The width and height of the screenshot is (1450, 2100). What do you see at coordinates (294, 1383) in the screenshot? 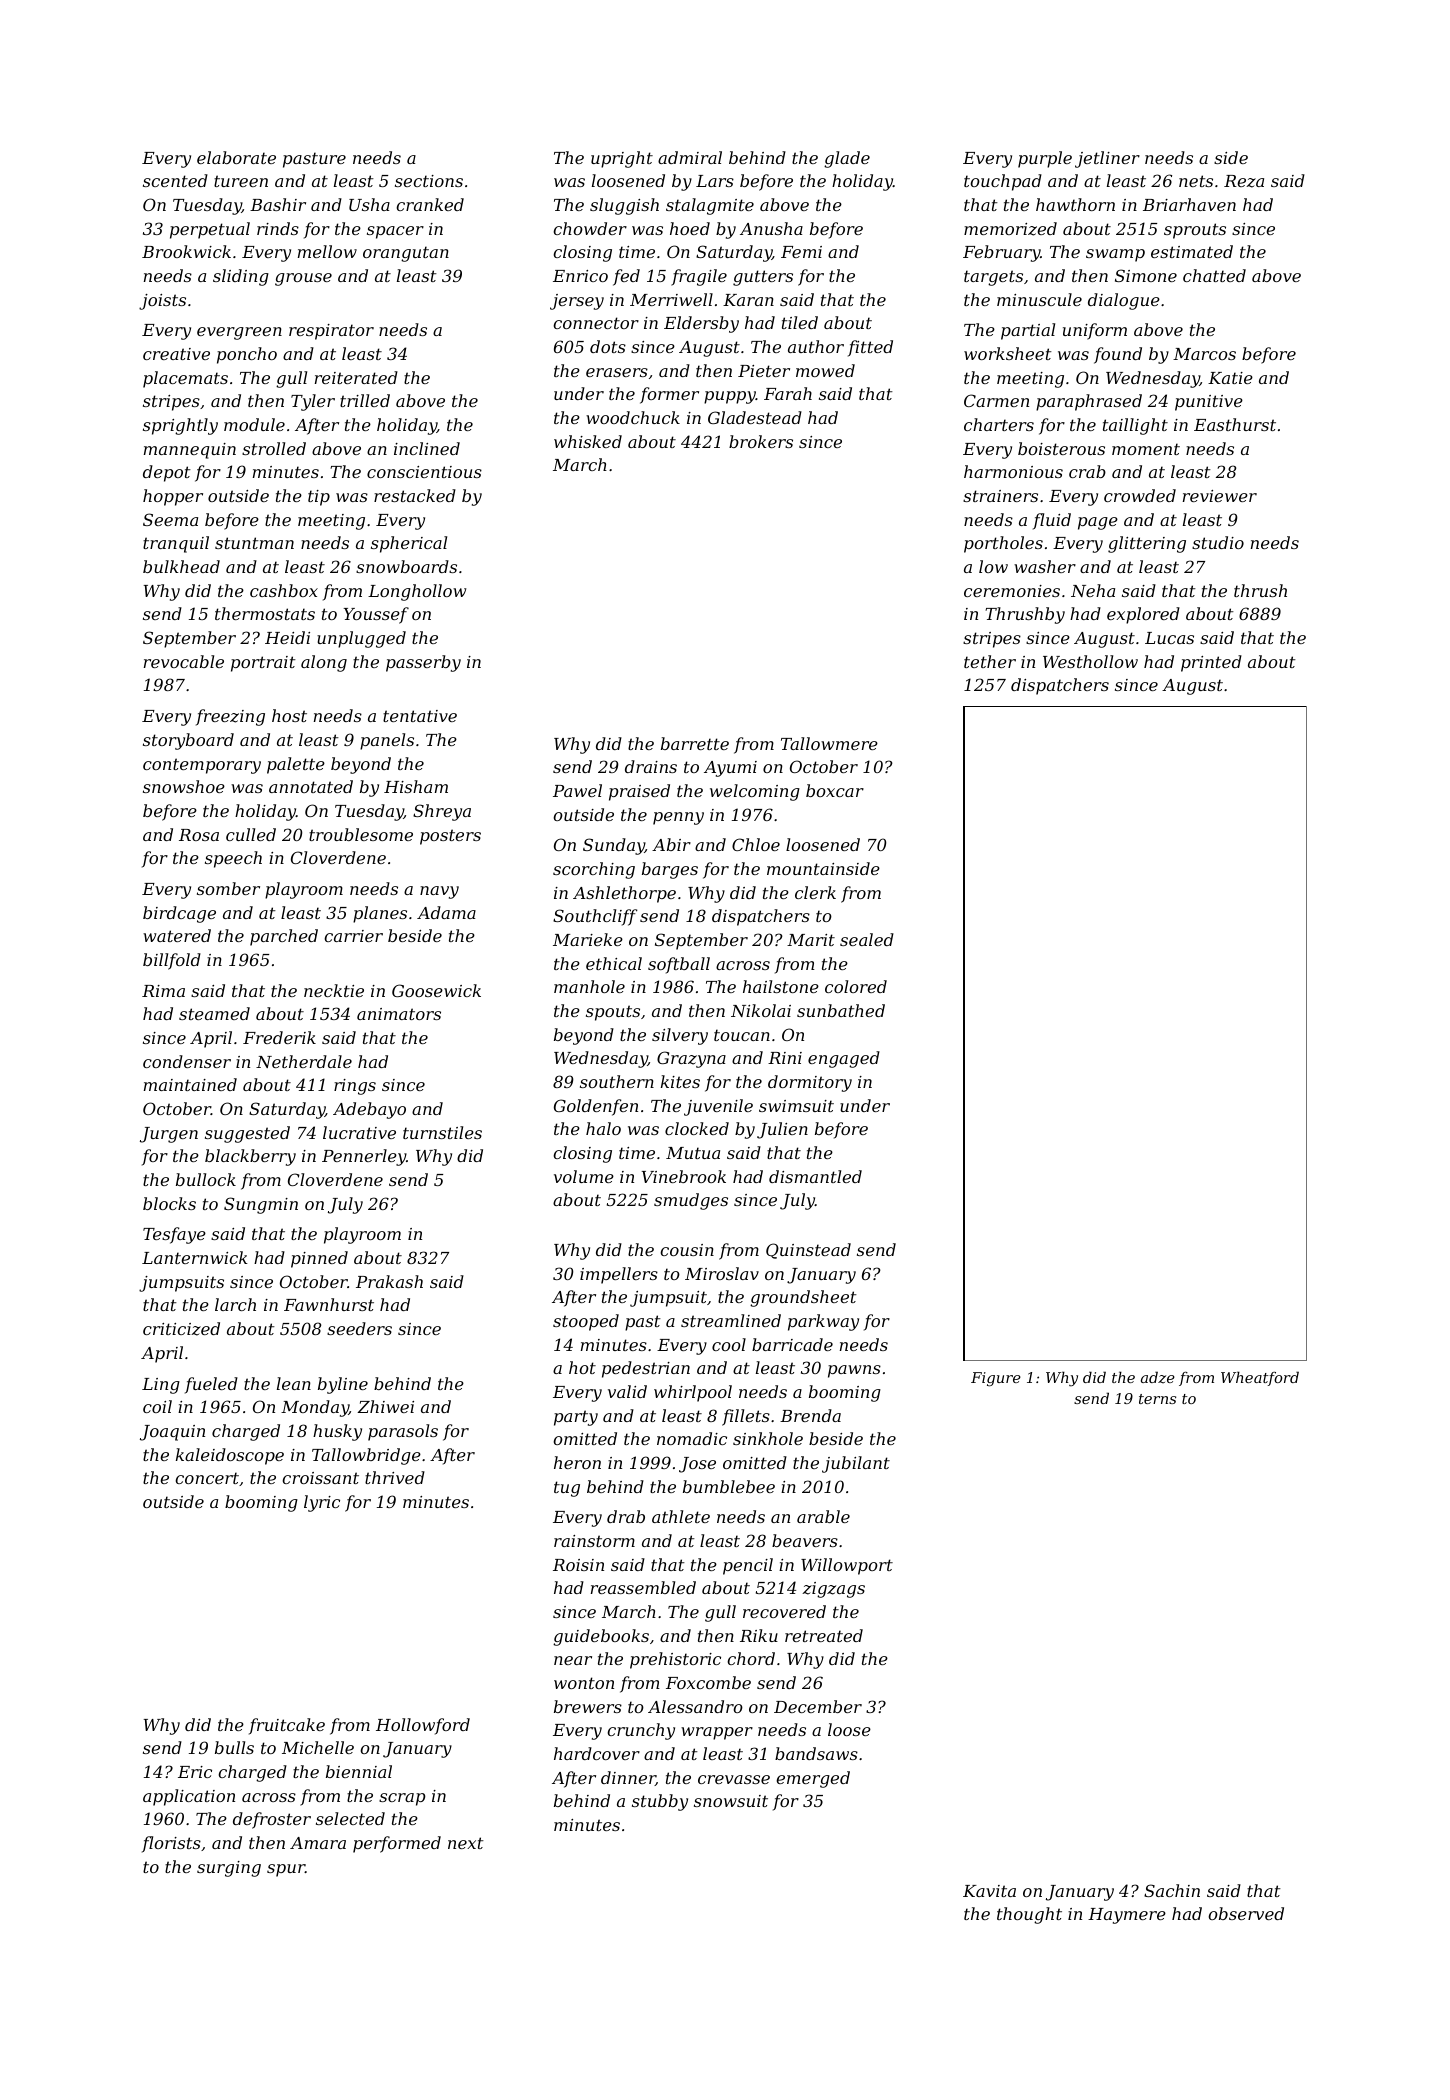
I see `lean` at bounding box center [294, 1383].
